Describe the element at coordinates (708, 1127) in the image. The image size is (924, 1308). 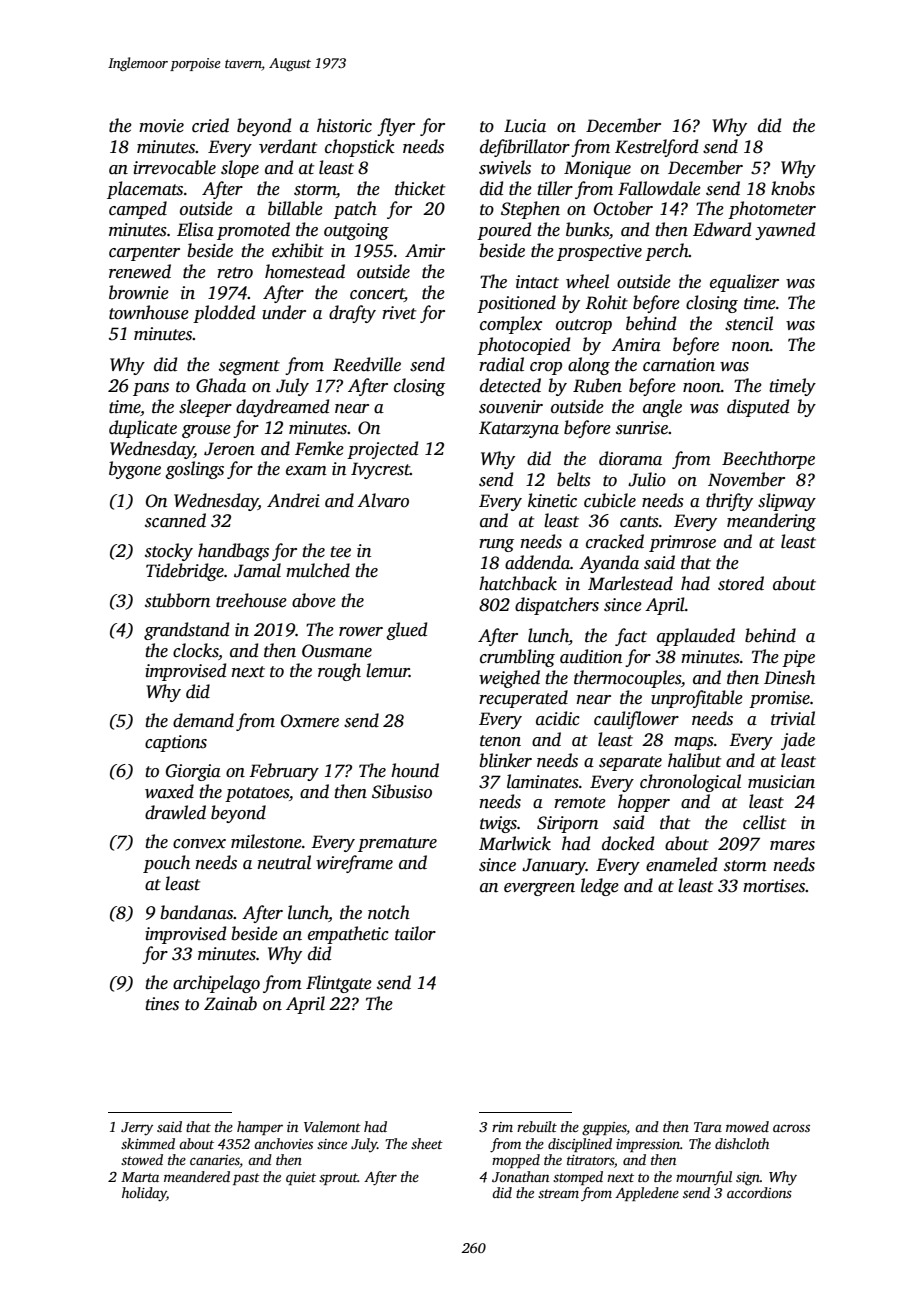
I see `Tara` at that location.
